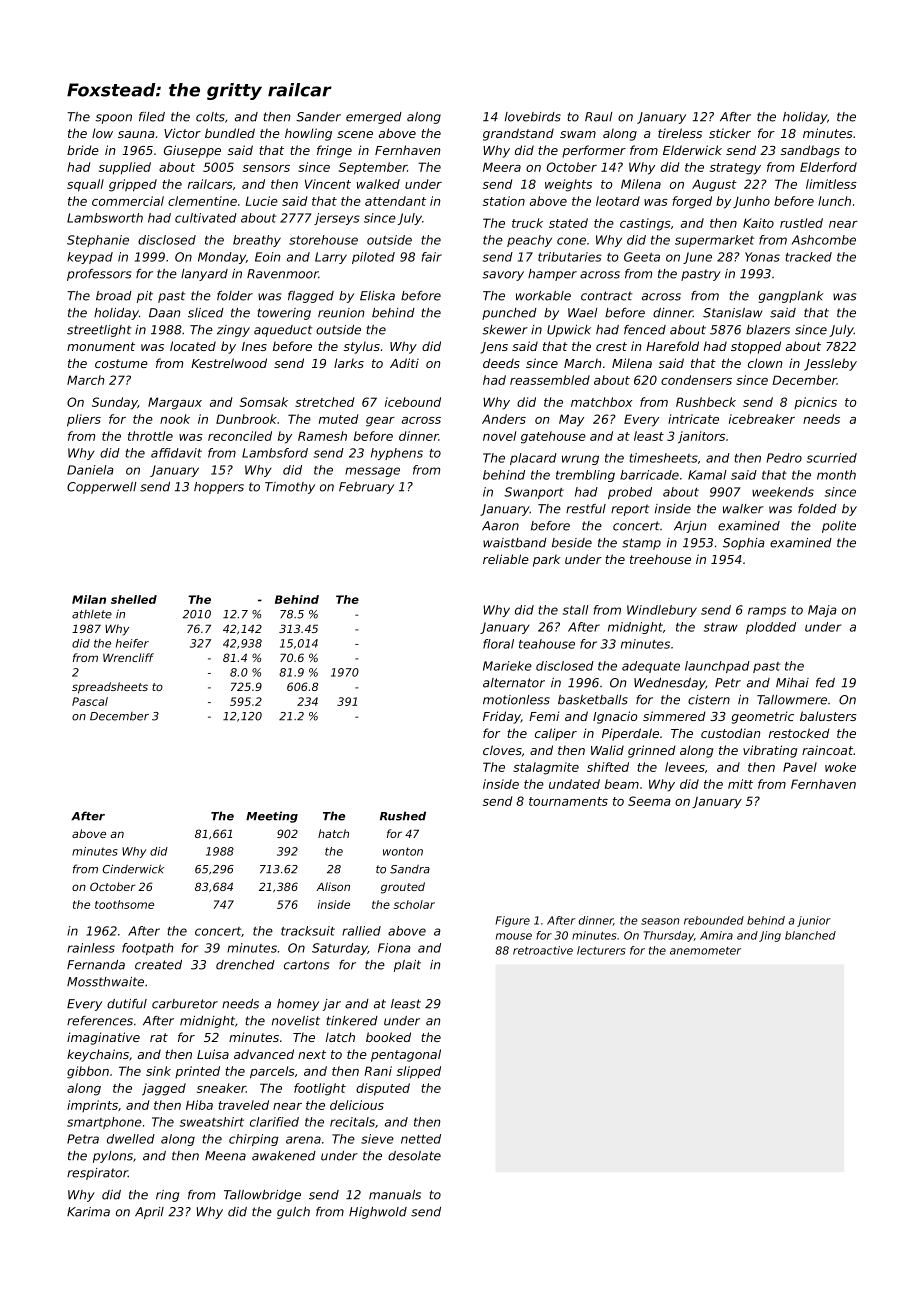 The height and width of the screenshot is (1308, 924). I want to click on Monday, so click(222, 258).
